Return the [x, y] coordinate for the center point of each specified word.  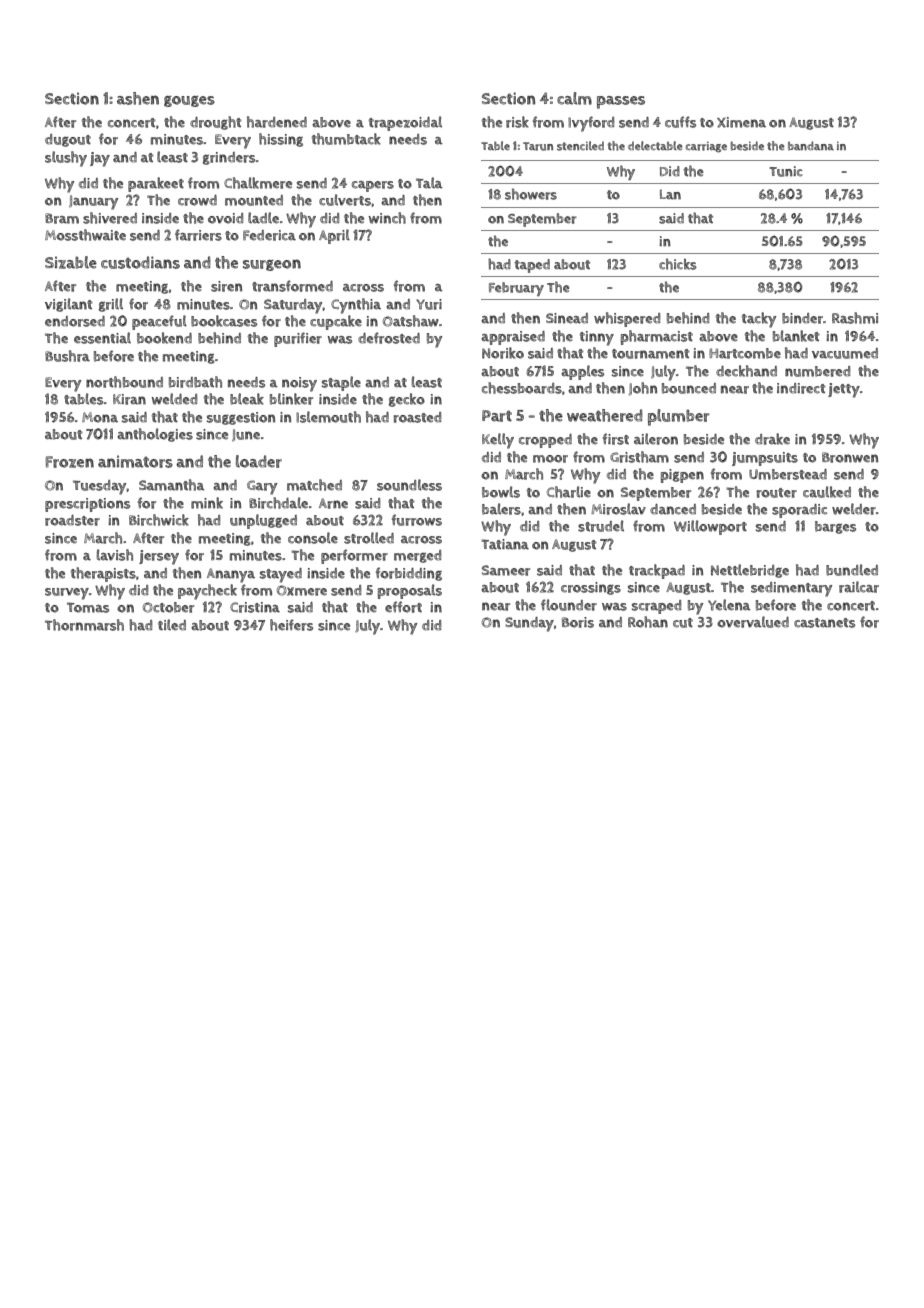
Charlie [569, 492]
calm [574, 98]
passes [621, 102]
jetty [844, 390]
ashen [138, 98]
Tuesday [100, 487]
